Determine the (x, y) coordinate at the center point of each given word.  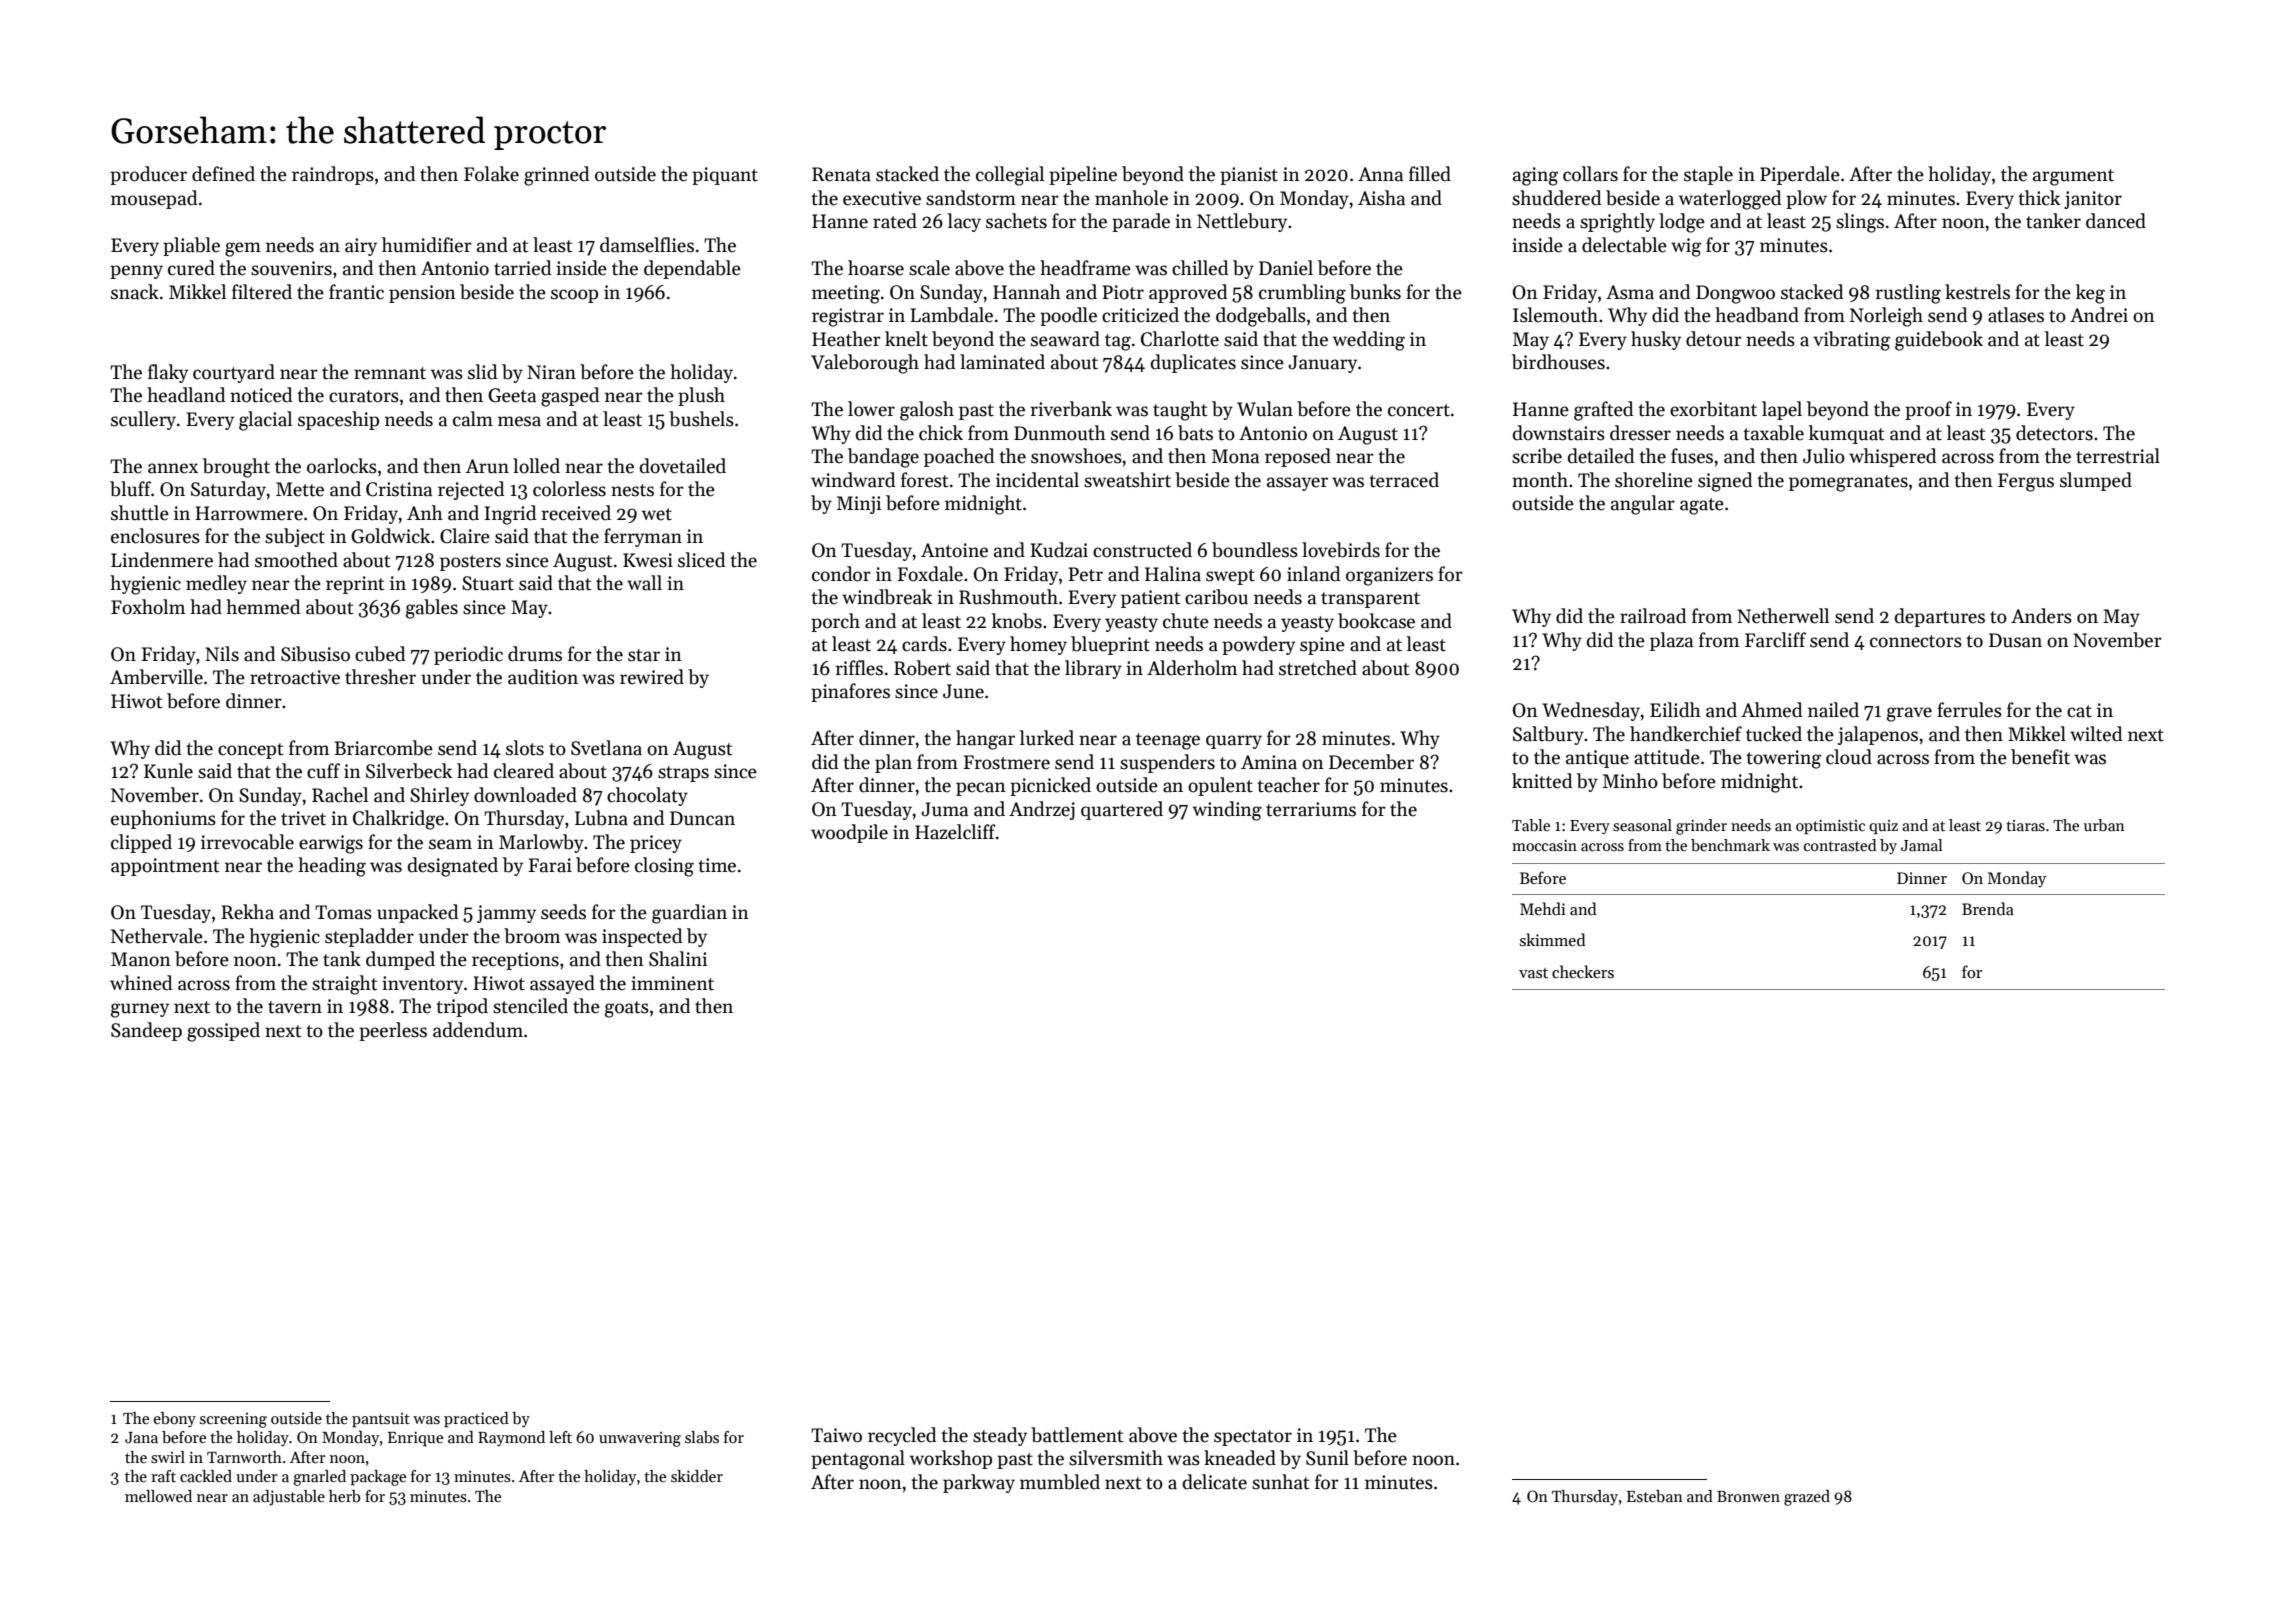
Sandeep (146, 1031)
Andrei (2099, 315)
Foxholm (148, 607)
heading (332, 867)
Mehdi (1543, 908)
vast (1533, 973)
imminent (672, 983)
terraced (1404, 480)
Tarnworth (244, 1457)
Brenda (1988, 908)
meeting (846, 294)
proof (1928, 410)
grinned (556, 176)
